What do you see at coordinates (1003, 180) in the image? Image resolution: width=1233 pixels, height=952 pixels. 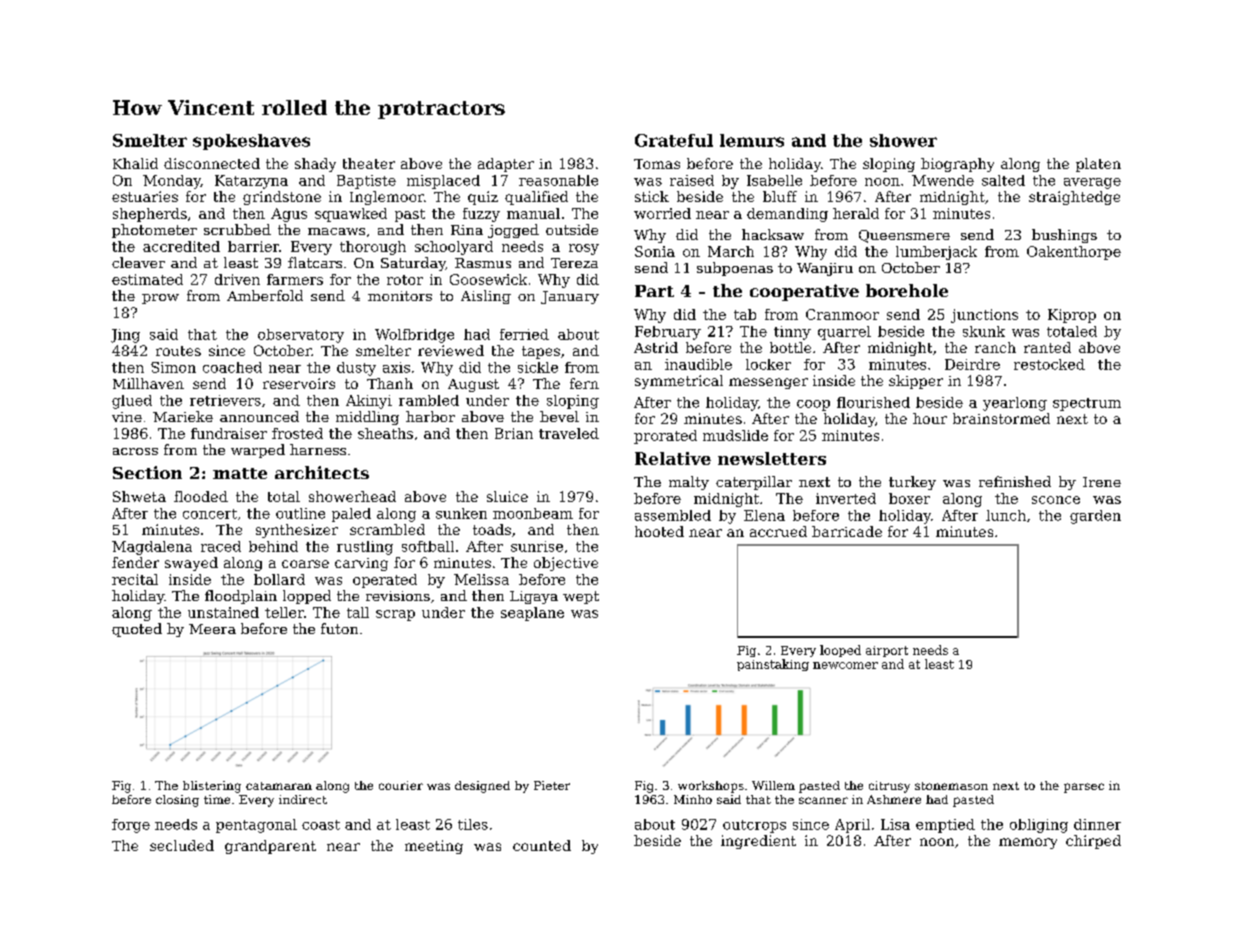 I see `salted` at bounding box center [1003, 180].
